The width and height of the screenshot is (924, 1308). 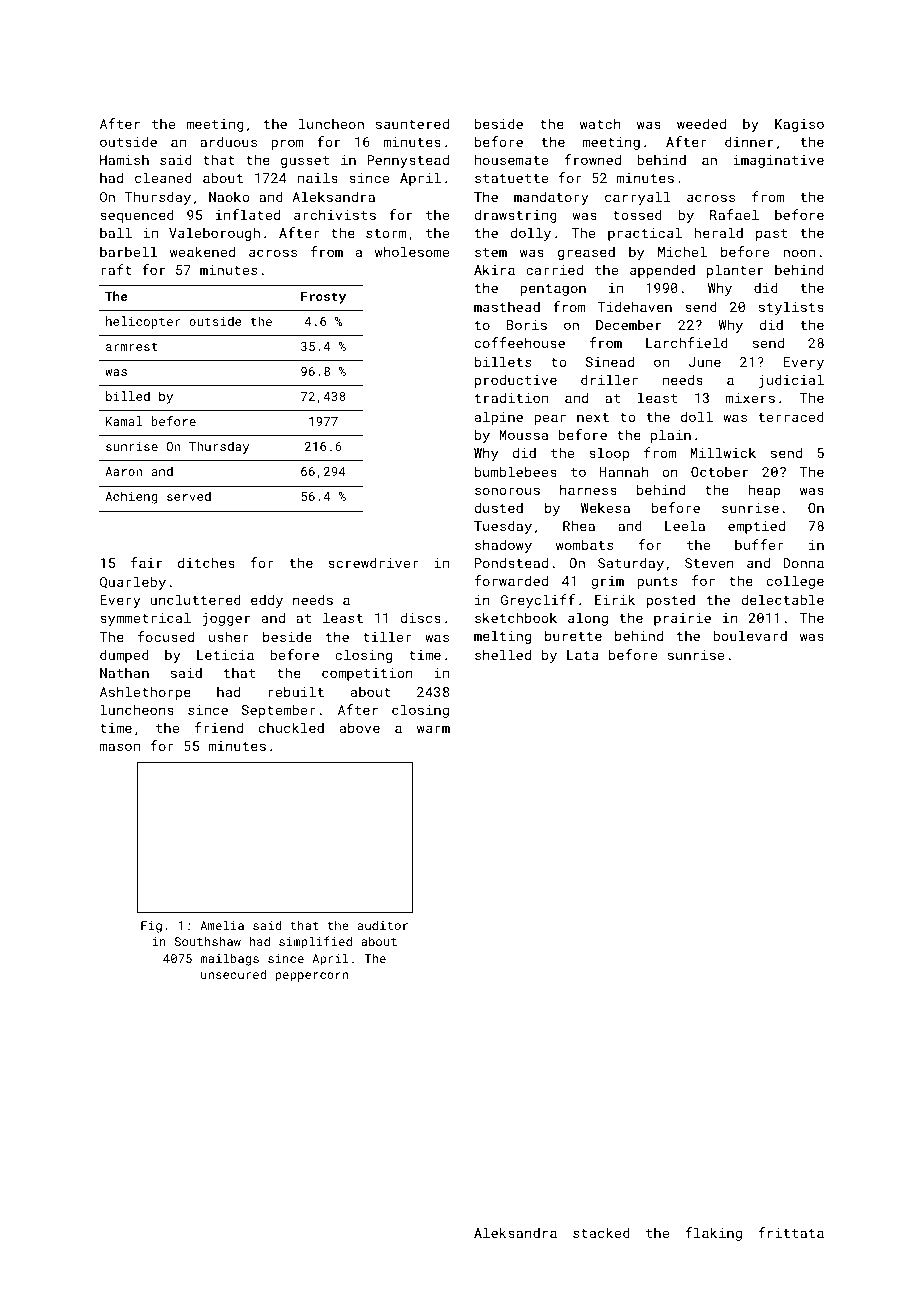 I want to click on heap, so click(x=764, y=491).
